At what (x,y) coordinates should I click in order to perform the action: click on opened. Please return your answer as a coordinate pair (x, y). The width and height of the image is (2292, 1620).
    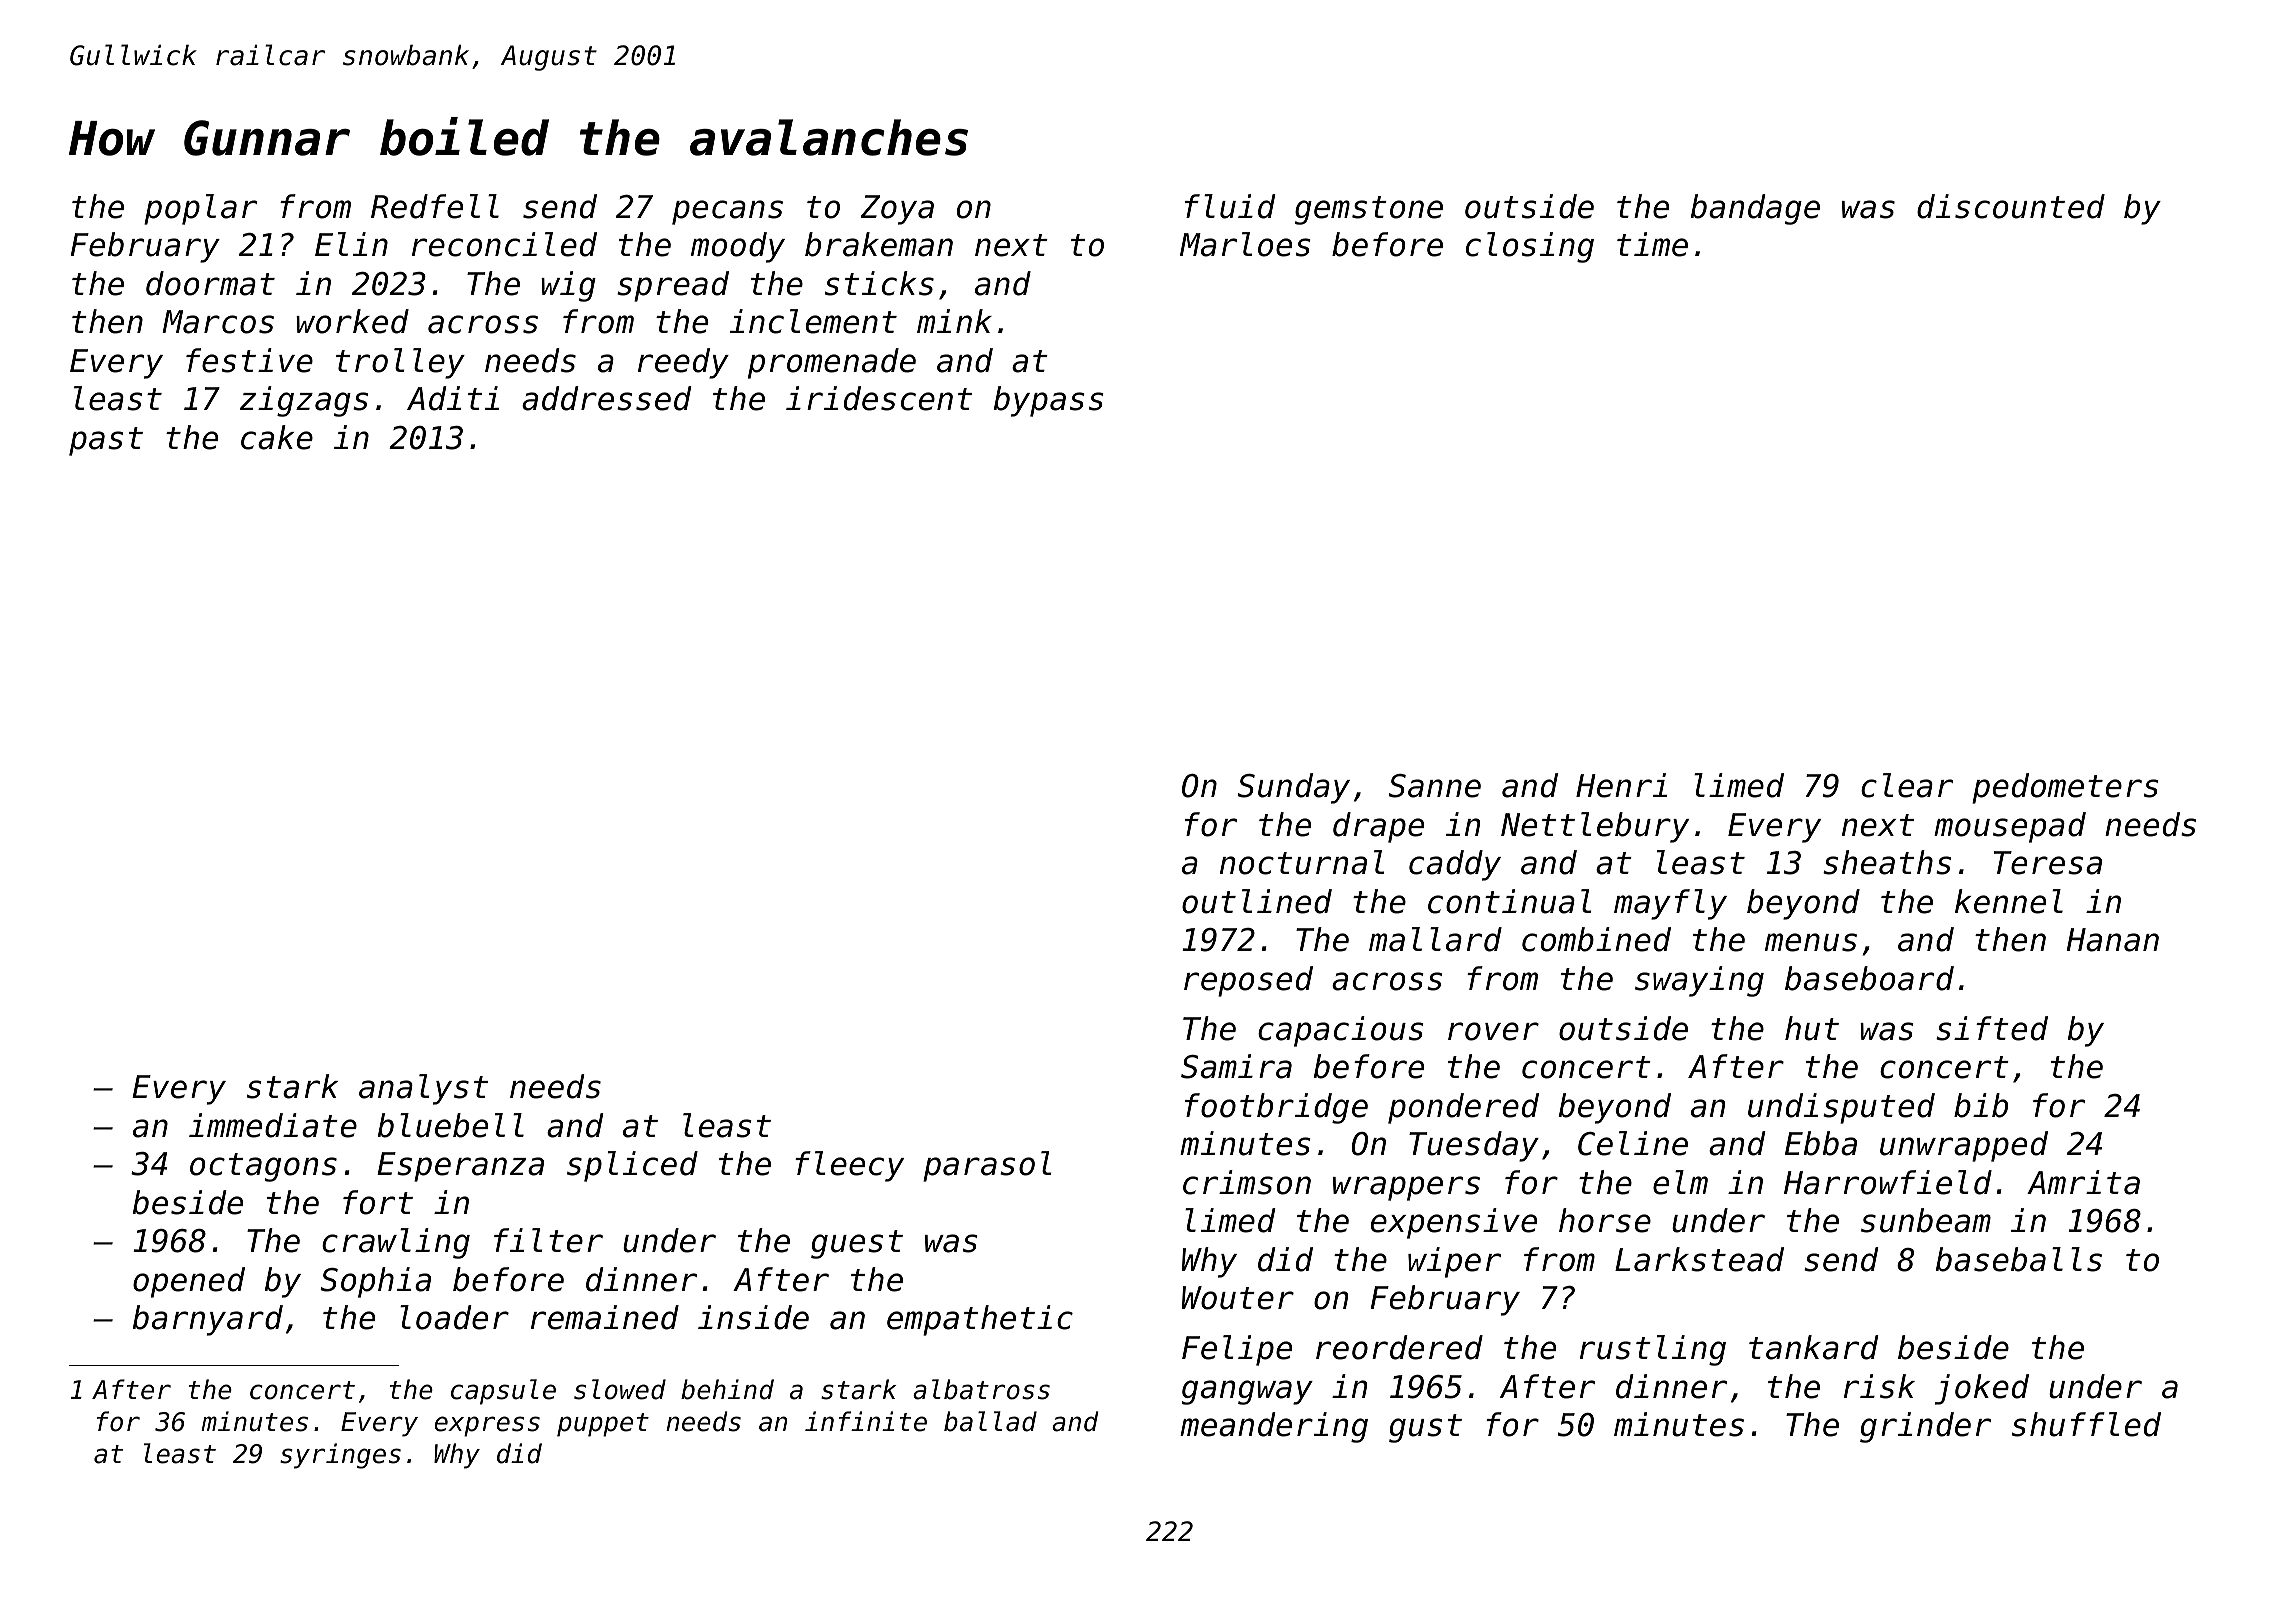
    Looking at the image, I should click on (189, 1282).
